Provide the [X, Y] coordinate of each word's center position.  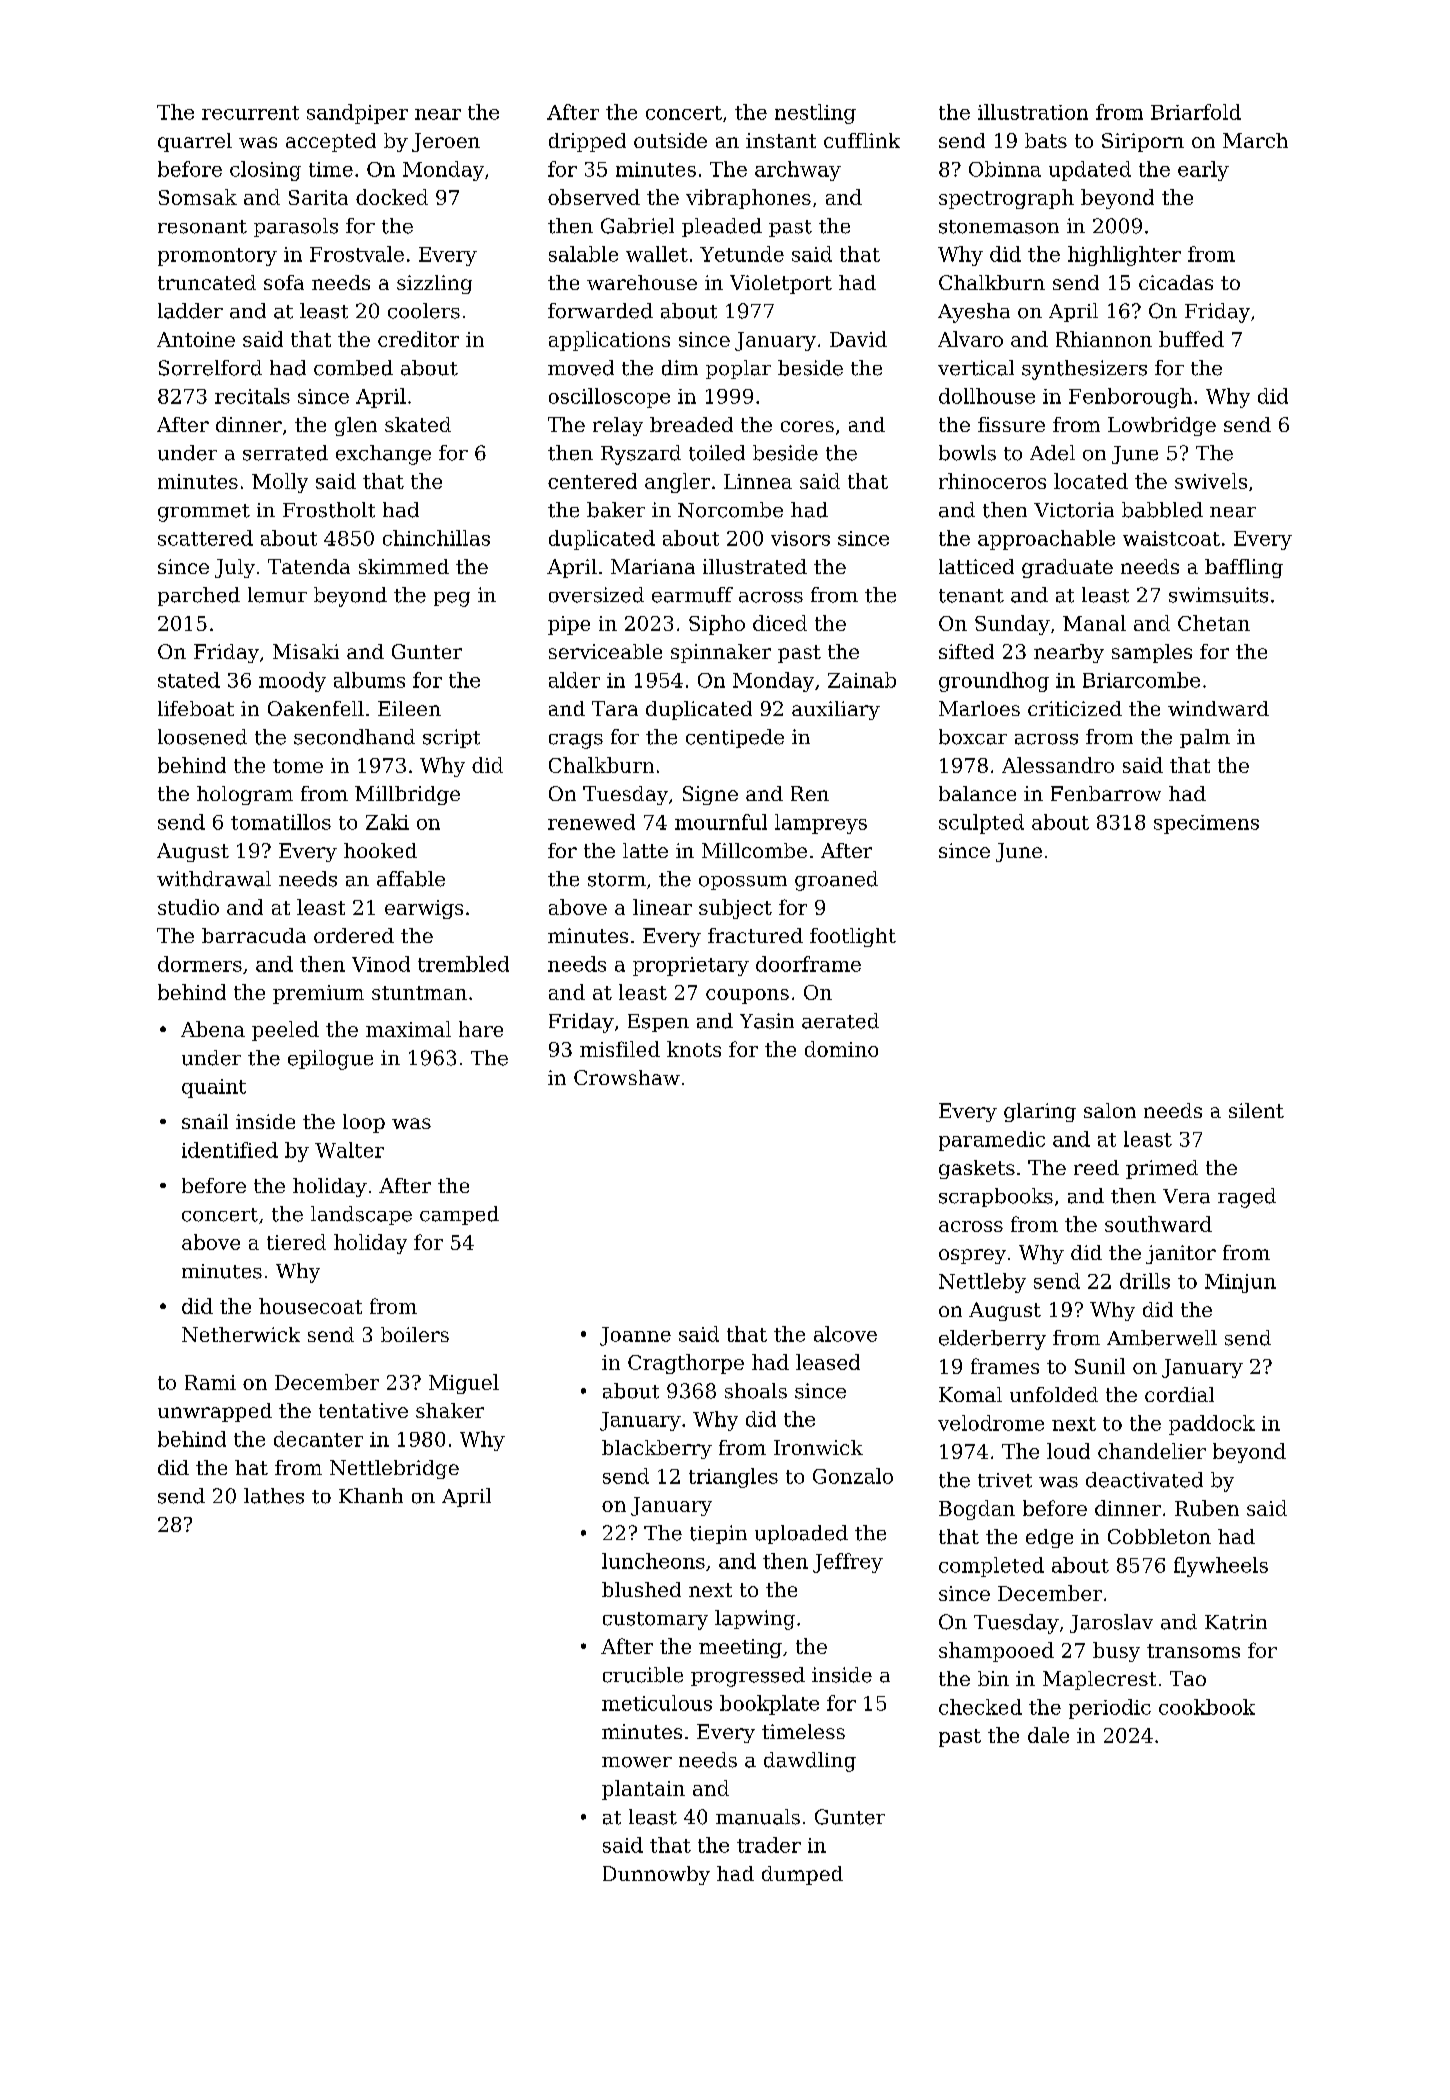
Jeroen [446, 142]
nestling [815, 114]
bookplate [769, 1705]
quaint [214, 1088]
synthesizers [1084, 370]
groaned [836, 881]
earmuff [692, 595]
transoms [1193, 1651]
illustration [1033, 112]
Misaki [306, 651]
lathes [274, 1496]
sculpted [981, 824]
